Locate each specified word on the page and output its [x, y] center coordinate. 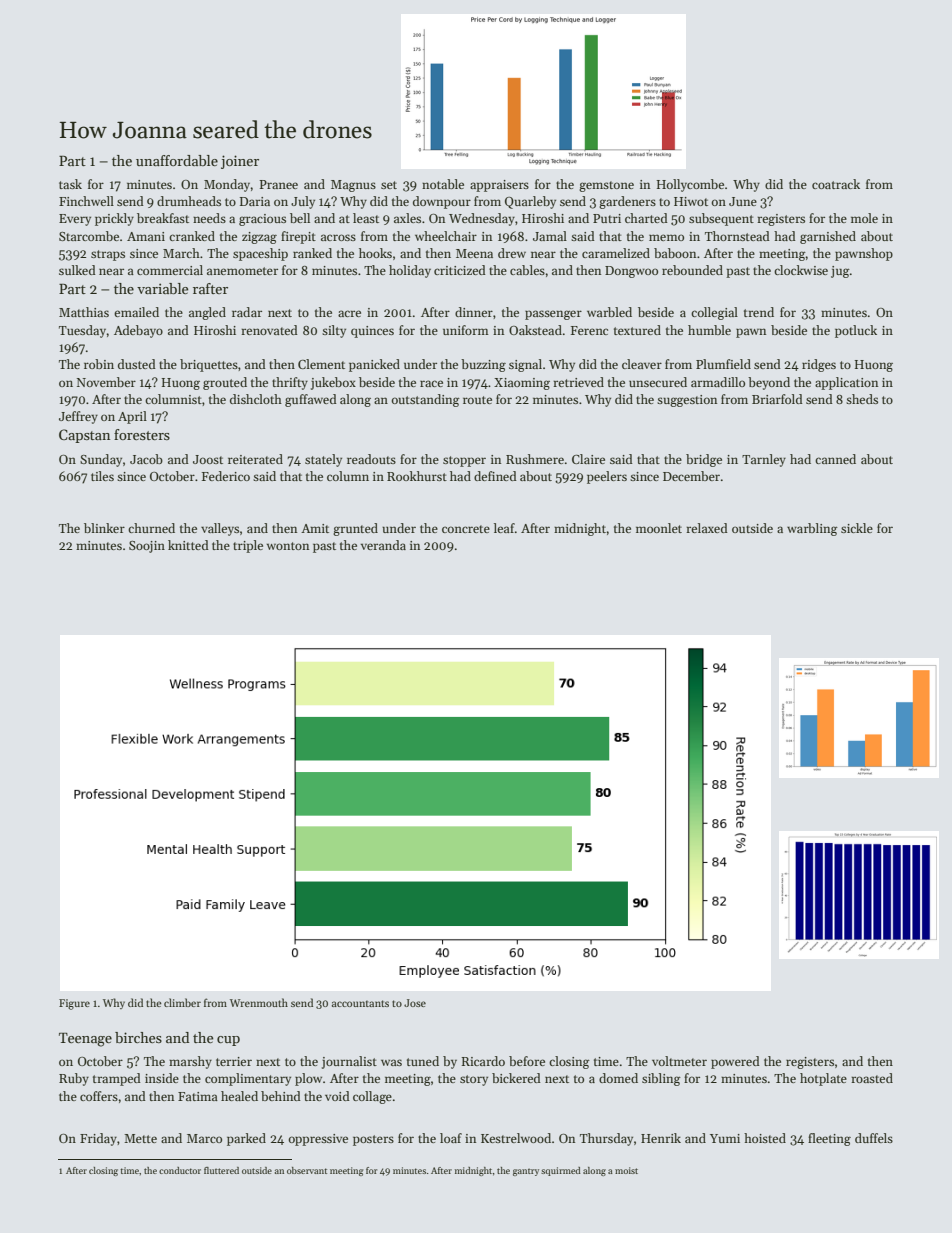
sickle [857, 528]
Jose [415, 1003]
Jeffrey [78, 417]
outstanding [426, 400]
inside [162, 1078]
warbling [812, 529]
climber [182, 1002]
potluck [856, 331]
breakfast [163, 218]
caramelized [616, 253]
